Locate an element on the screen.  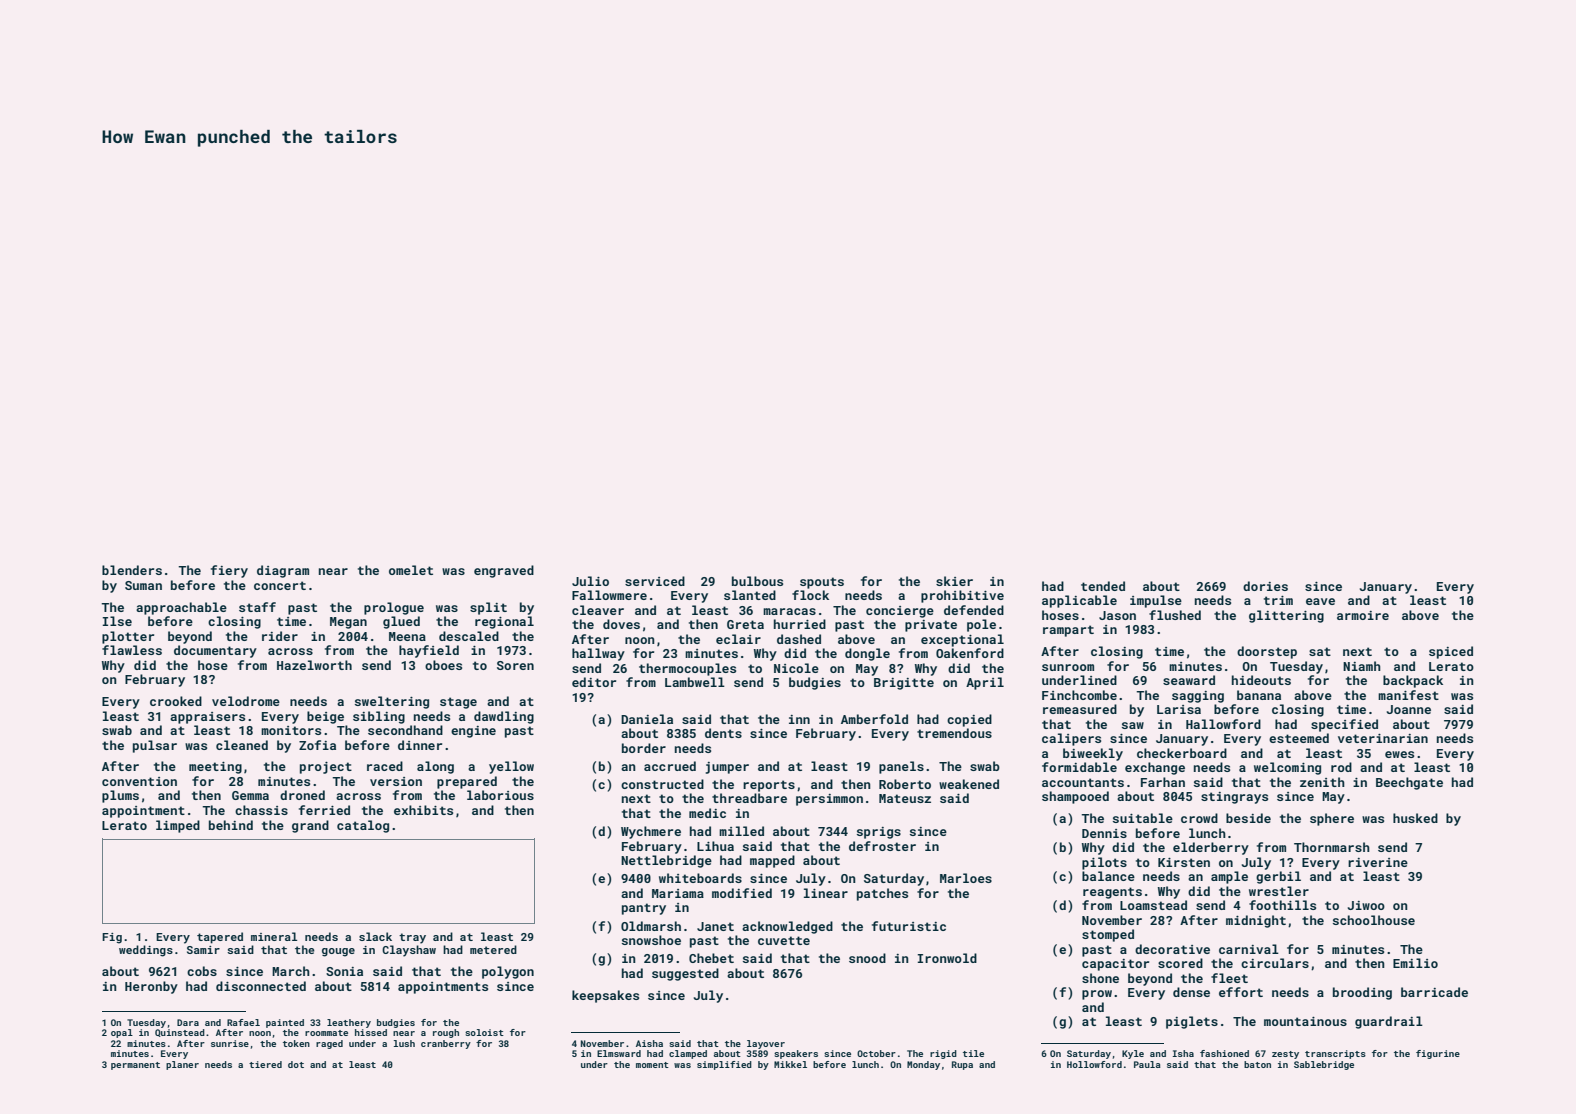
sunrise is located at coordinates (230, 1043).
